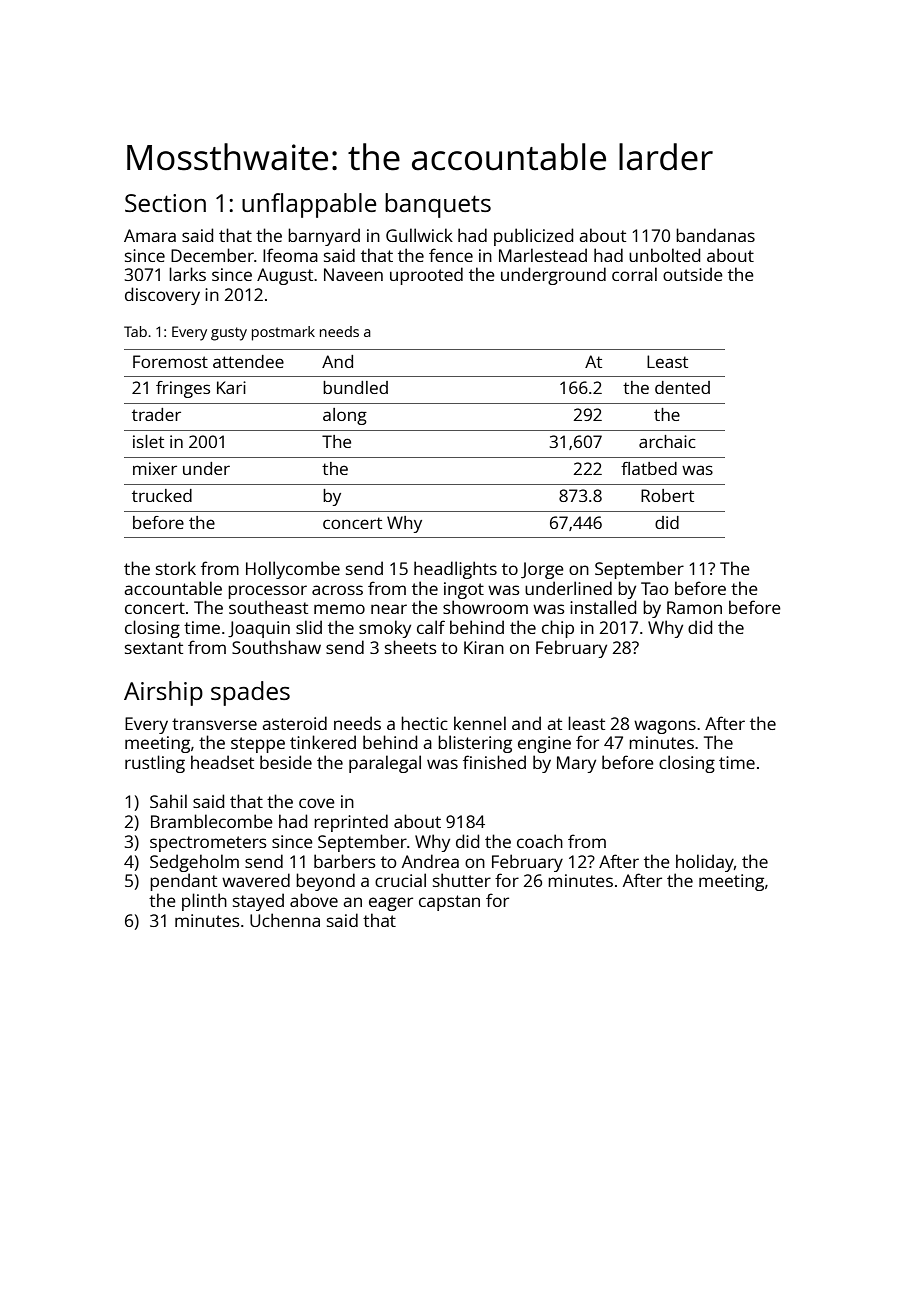 Image resolution: width=908 pixels, height=1316 pixels. Describe the element at coordinates (634, 274) in the screenshot. I see `corral` at that location.
